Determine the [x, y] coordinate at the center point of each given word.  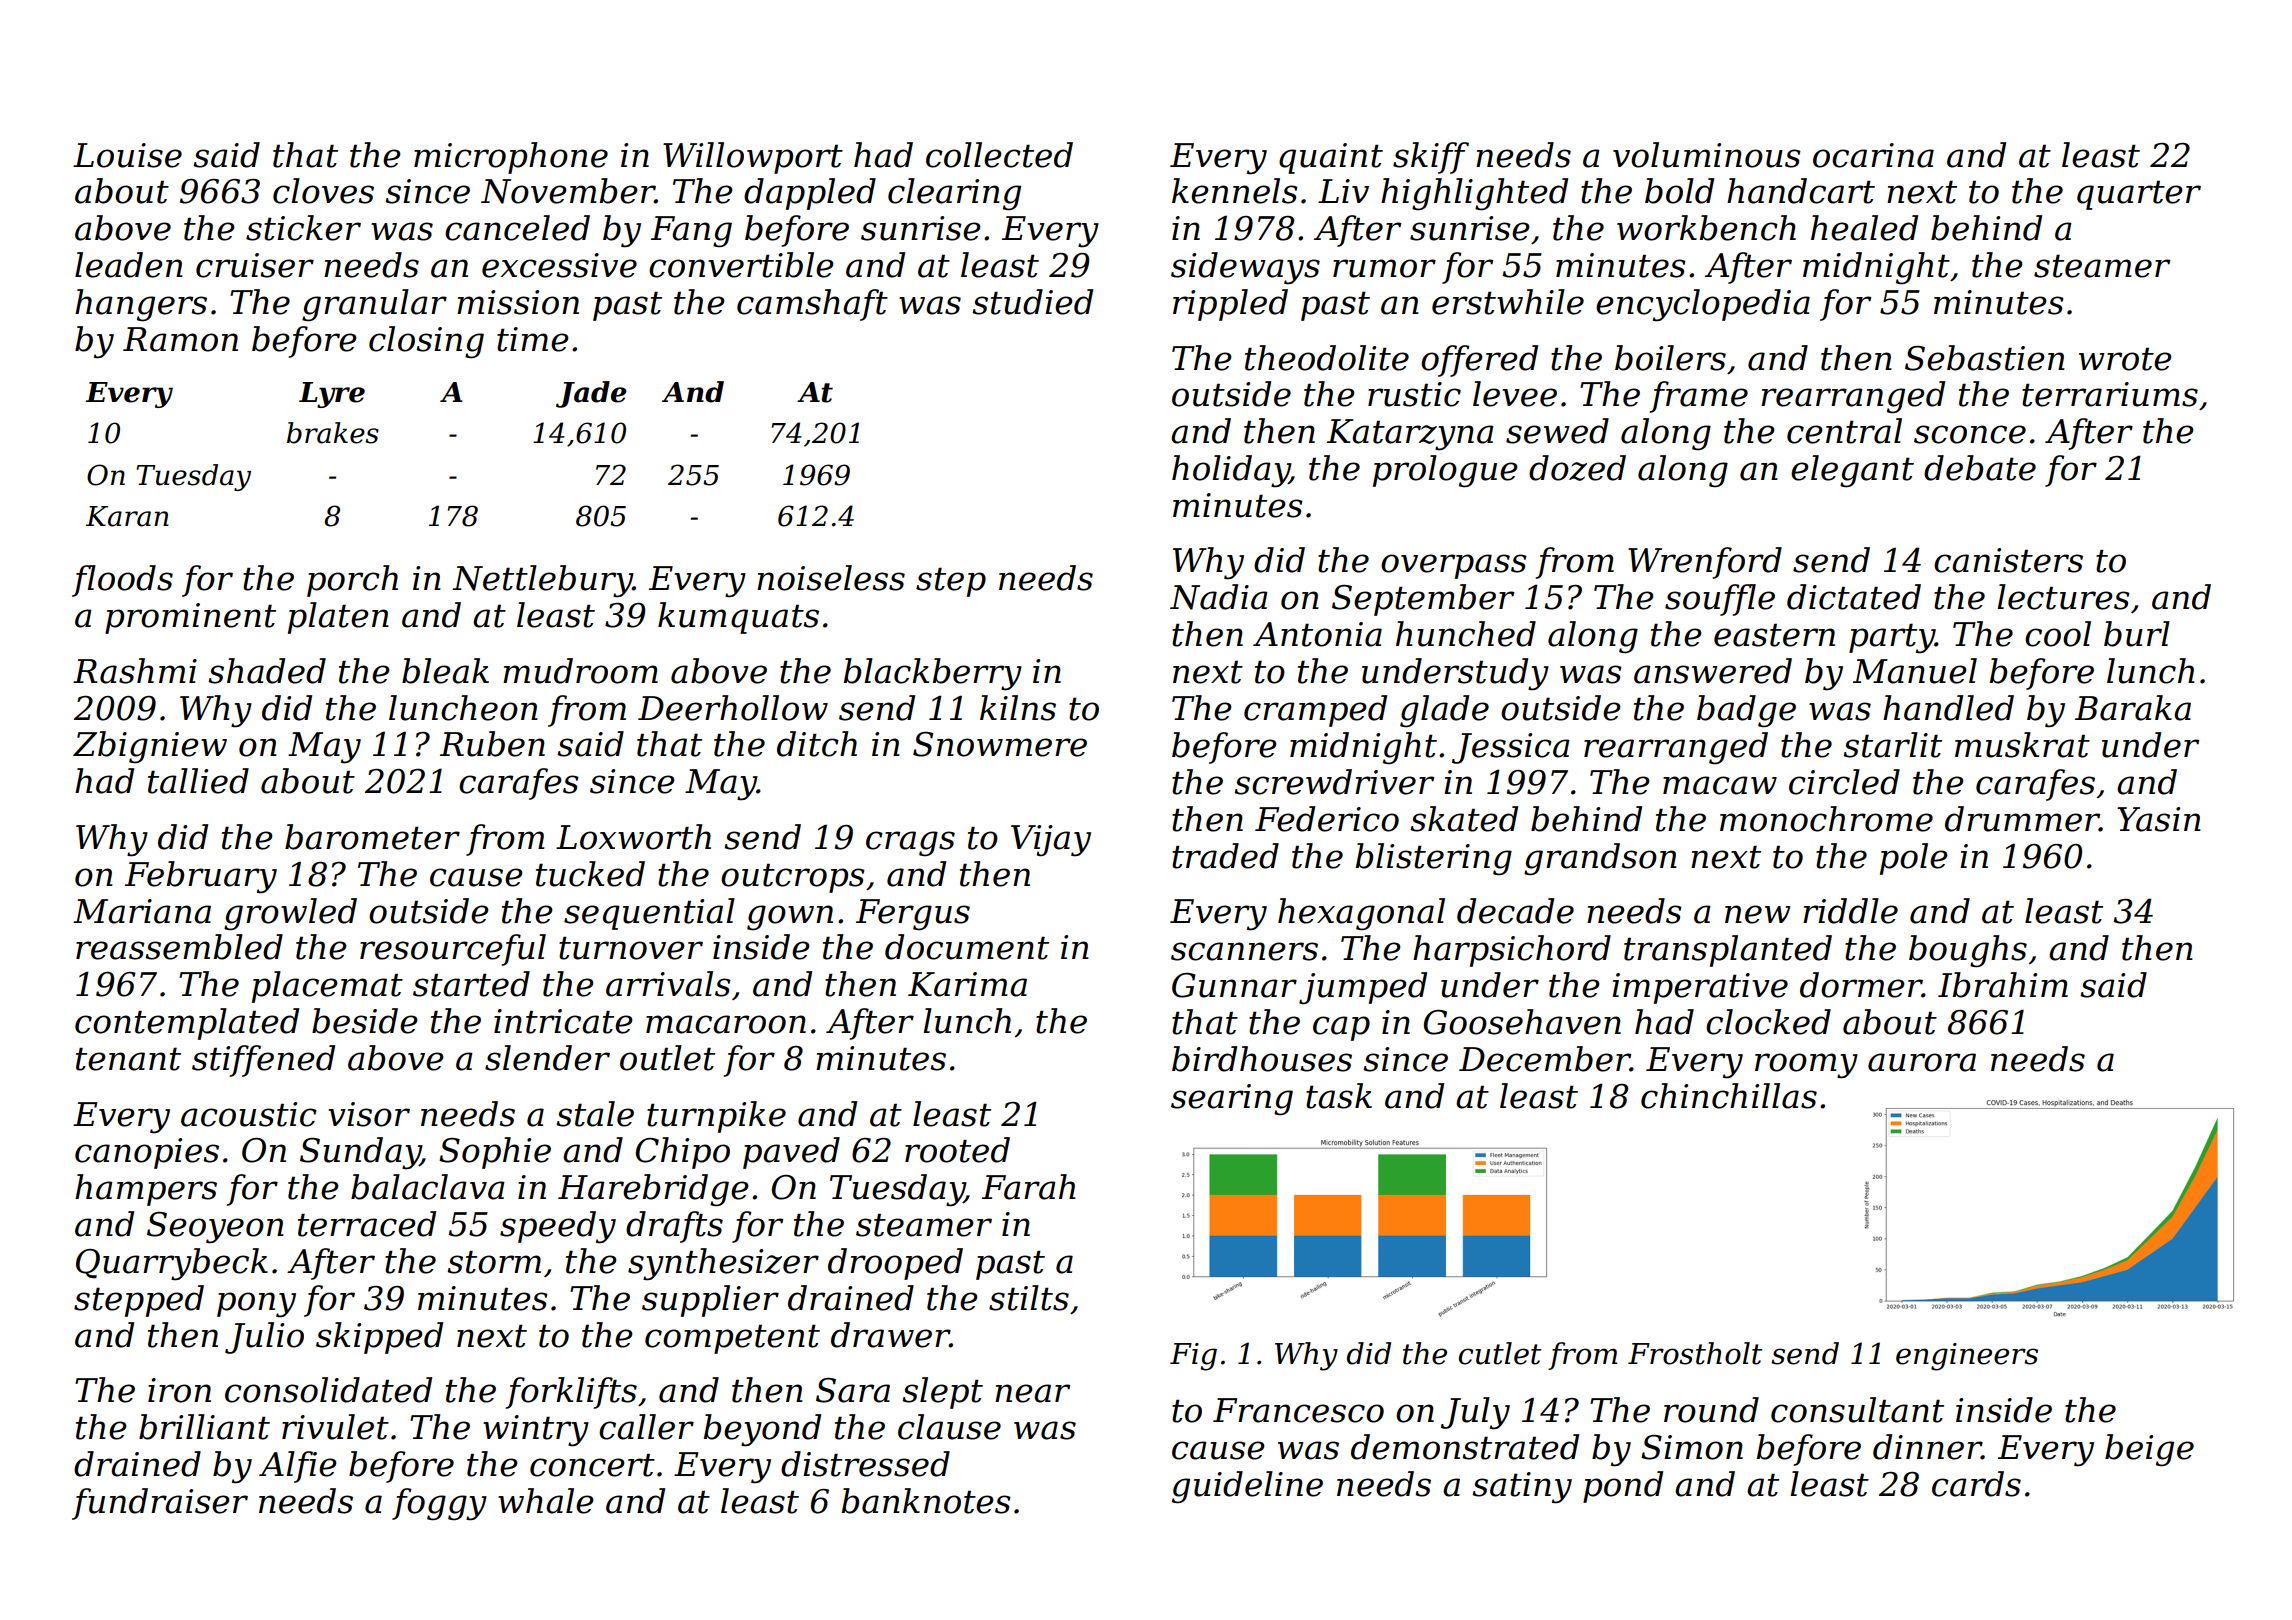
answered [1713, 671]
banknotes [926, 1501]
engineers [1967, 1357]
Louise [127, 155]
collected [999, 155]
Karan [127, 516]
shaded [267, 671]
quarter [2139, 195]
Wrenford [1705, 563]
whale [545, 1501]
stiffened [263, 1061]
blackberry [932, 674]
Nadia [1219, 597]
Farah [1029, 1187]
